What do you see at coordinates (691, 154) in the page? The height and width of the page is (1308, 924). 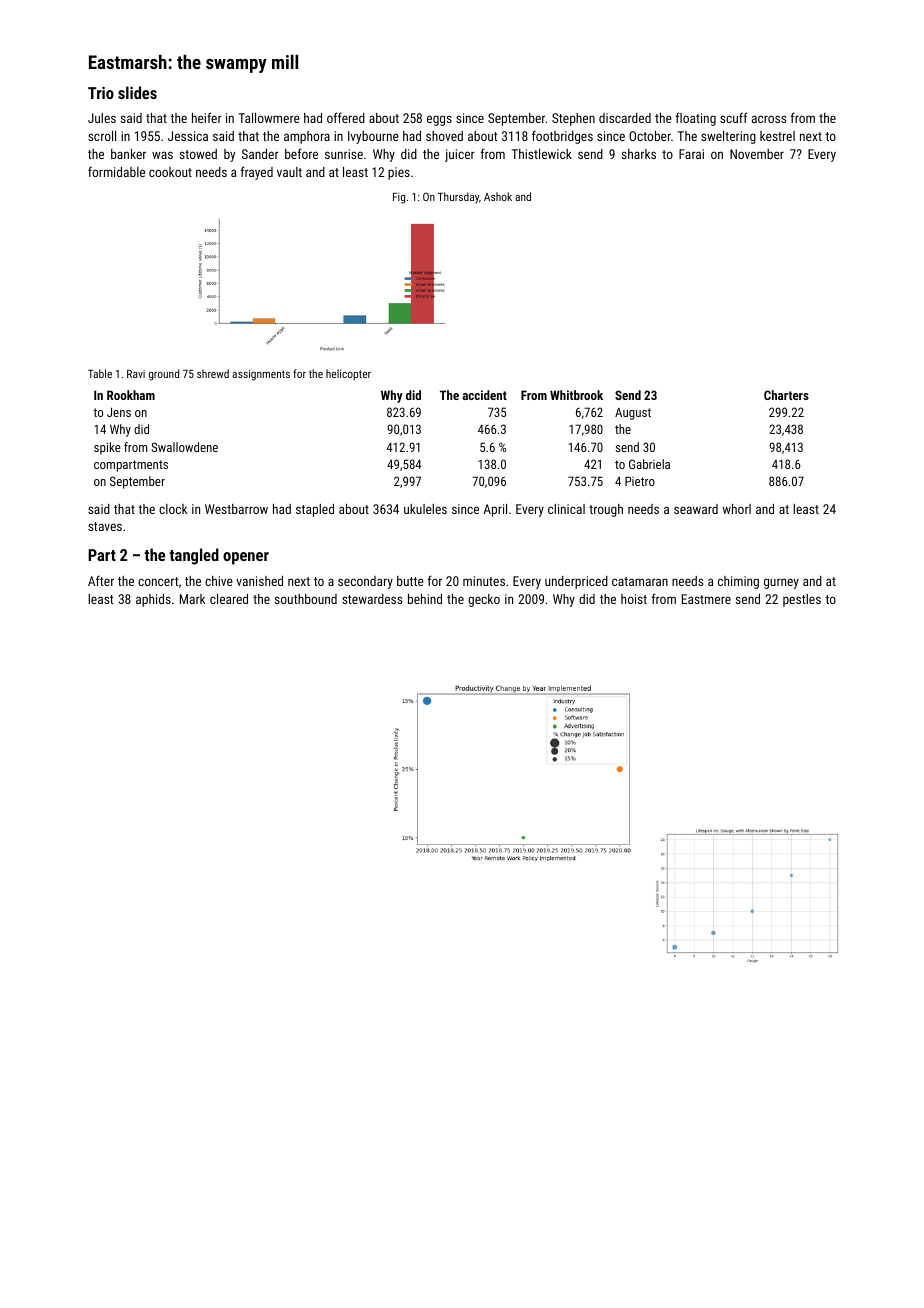 I see `Farai` at bounding box center [691, 154].
